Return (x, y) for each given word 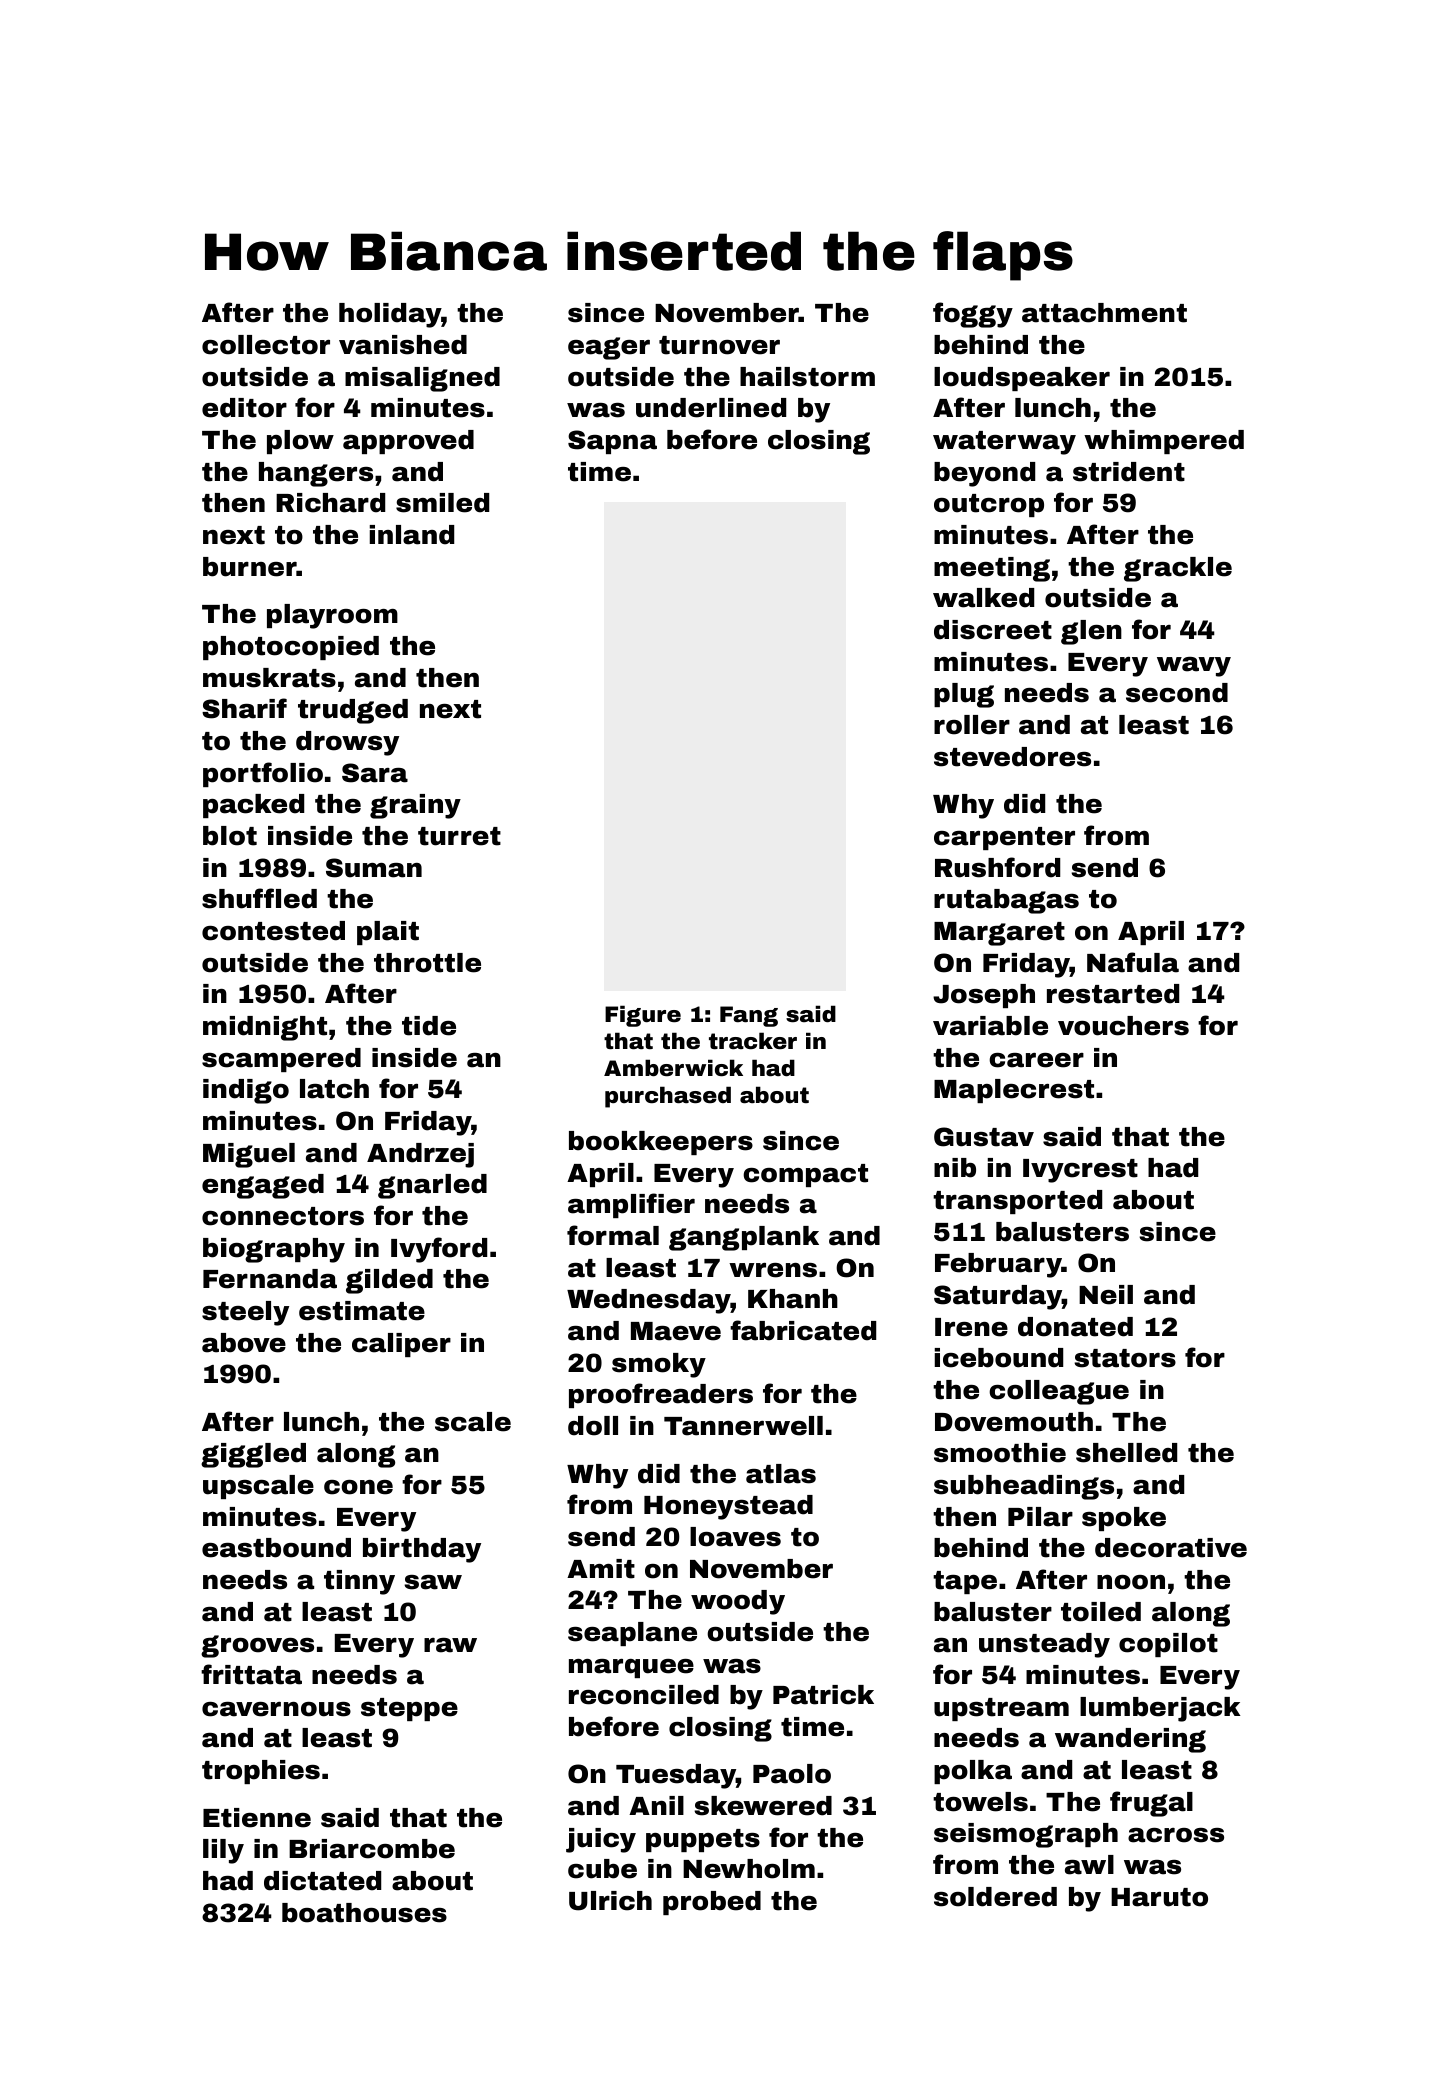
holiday (390, 315)
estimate (362, 1311)
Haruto (1159, 1897)
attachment (1104, 313)
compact (805, 1175)
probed (712, 1903)
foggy (973, 315)
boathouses (364, 1913)
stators (1125, 1358)
